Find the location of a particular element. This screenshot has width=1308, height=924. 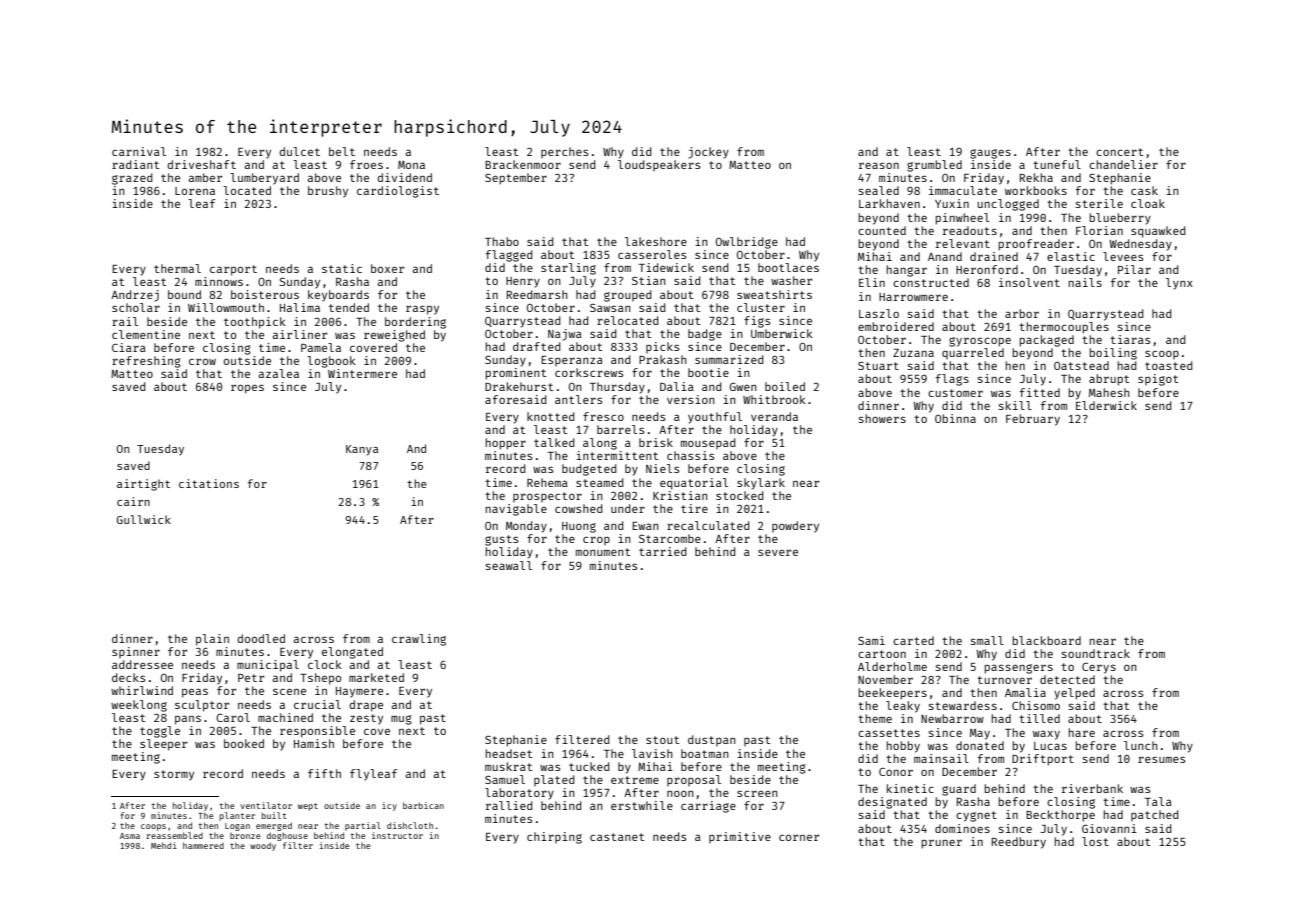

gusts is located at coordinates (501, 540).
